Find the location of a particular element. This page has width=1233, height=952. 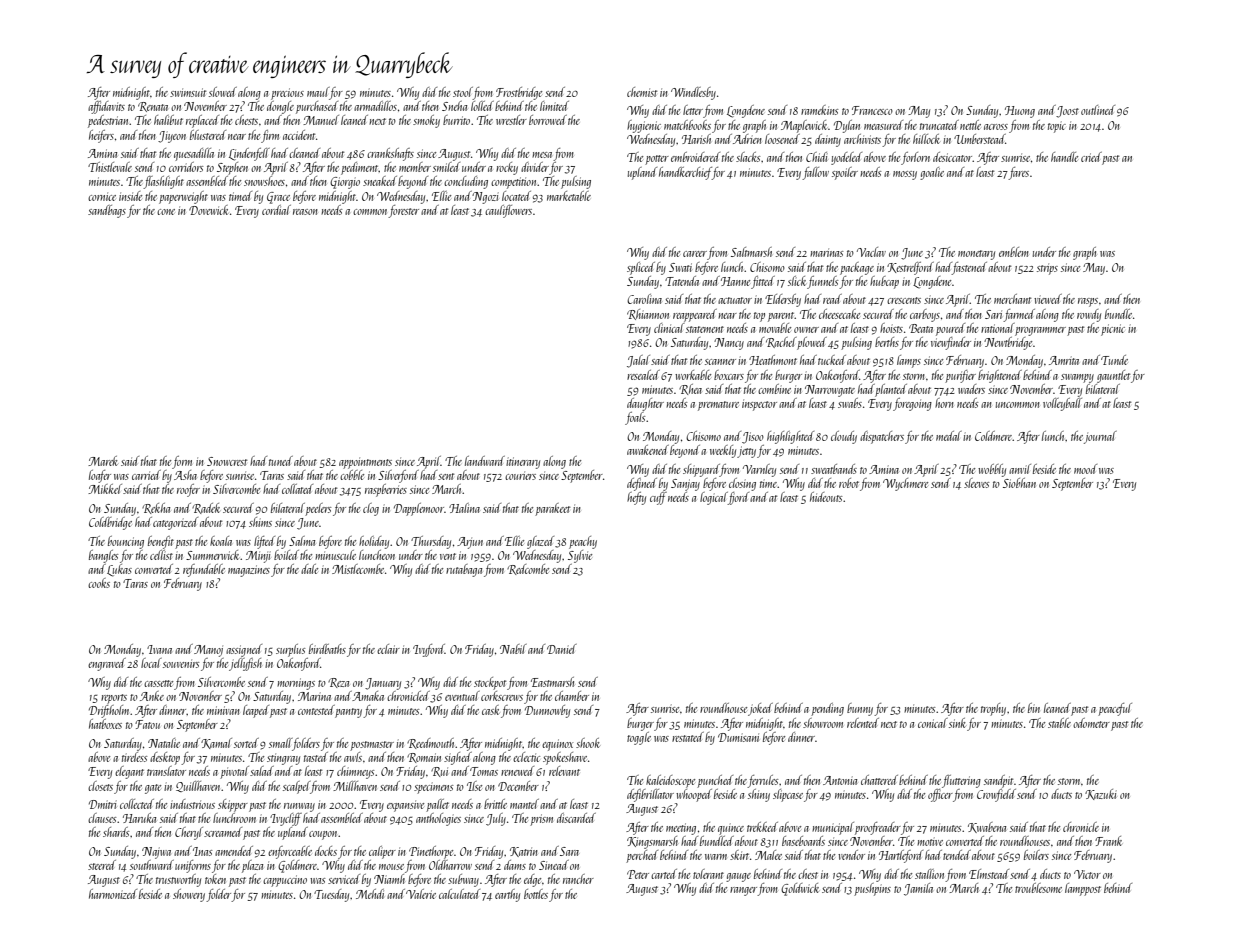

spliced is located at coordinates (641, 268).
